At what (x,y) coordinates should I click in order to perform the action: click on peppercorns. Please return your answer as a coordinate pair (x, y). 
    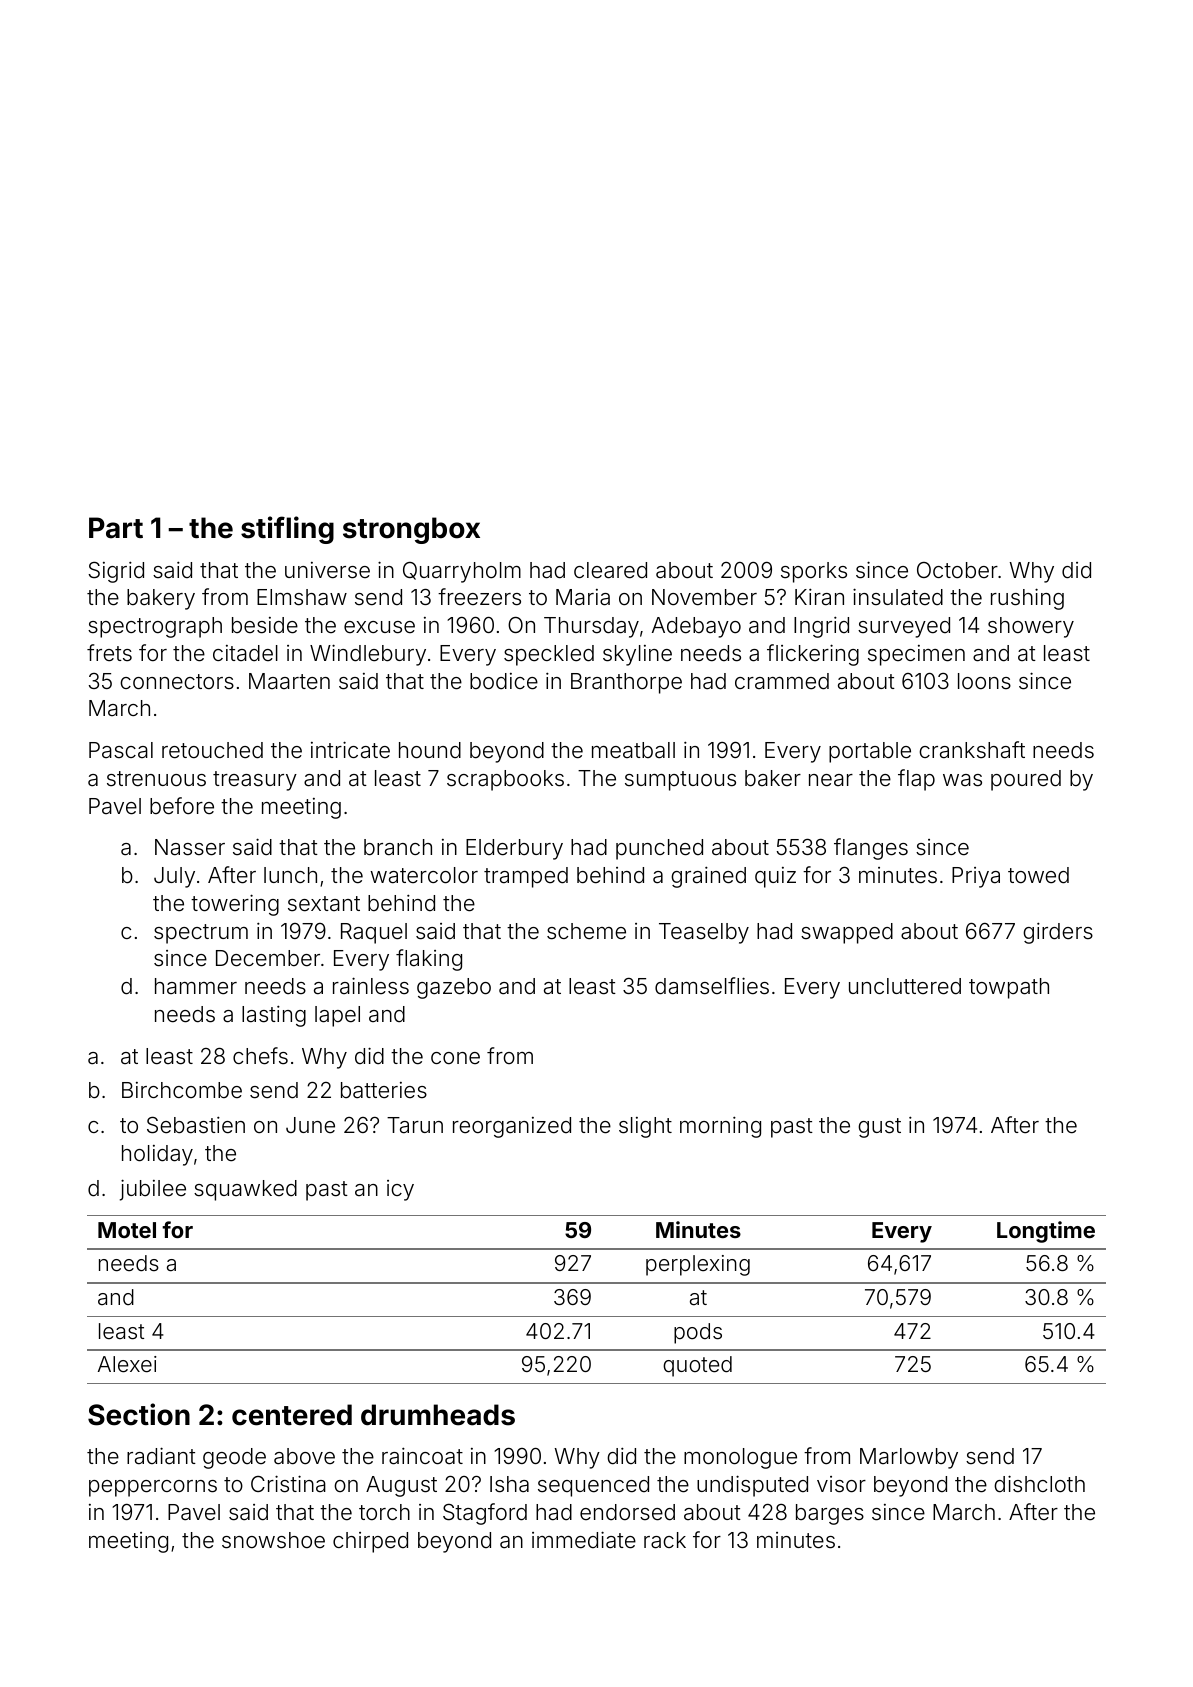
    Looking at the image, I should click on (153, 1488).
